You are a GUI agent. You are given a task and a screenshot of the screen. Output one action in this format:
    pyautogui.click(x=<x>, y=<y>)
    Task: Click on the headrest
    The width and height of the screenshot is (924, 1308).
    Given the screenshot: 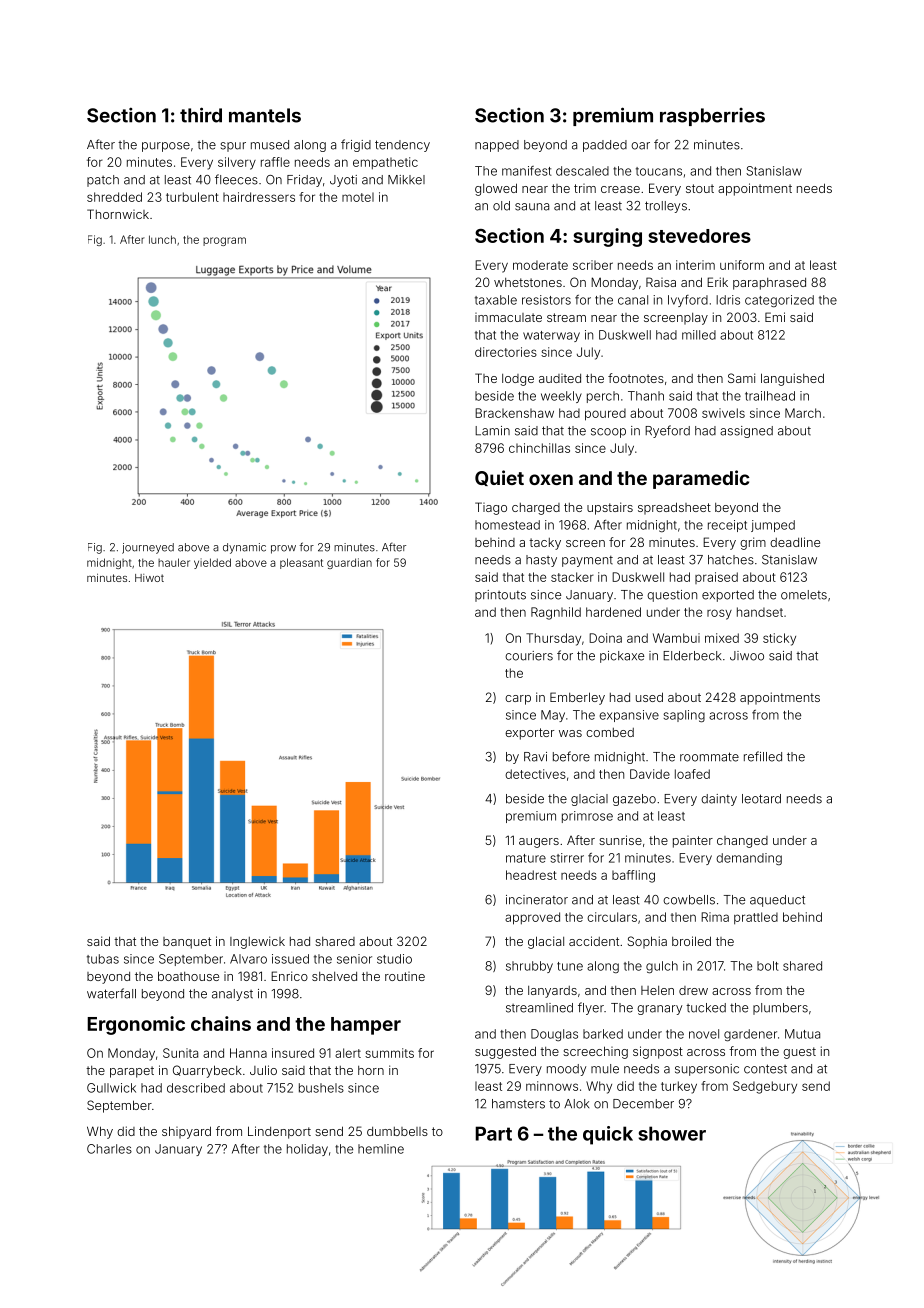 What is the action you would take?
    pyautogui.click(x=531, y=875)
